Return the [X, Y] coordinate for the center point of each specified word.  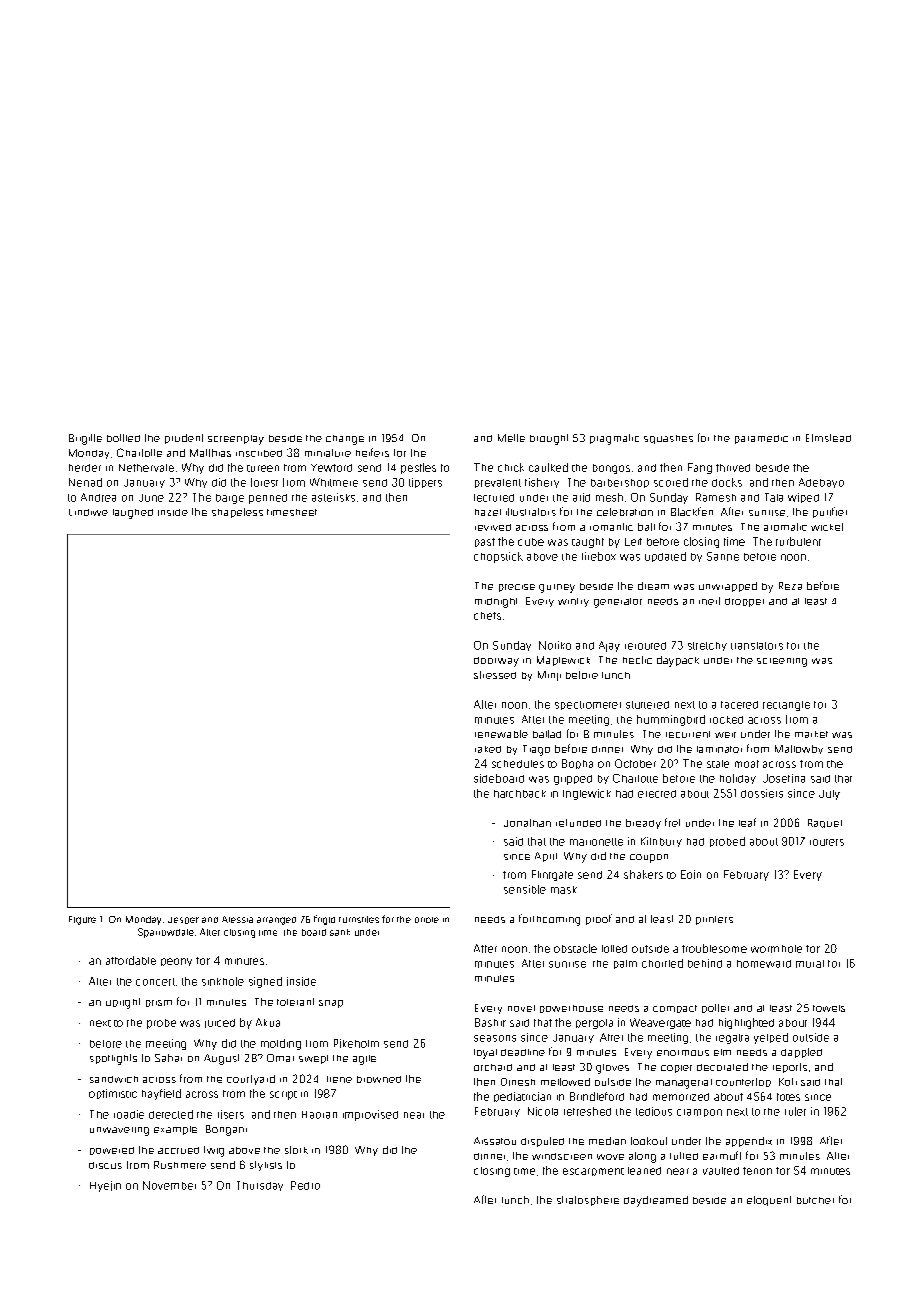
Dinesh [518, 1082]
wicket [827, 527]
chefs [487, 616]
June [151, 498]
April [546, 857]
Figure [82, 920]
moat [747, 764]
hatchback [520, 794]
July [829, 795]
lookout [649, 1141]
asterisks [333, 497]
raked [488, 749]
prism [159, 1003]
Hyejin [105, 1186]
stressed [495, 675]
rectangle [786, 706]
